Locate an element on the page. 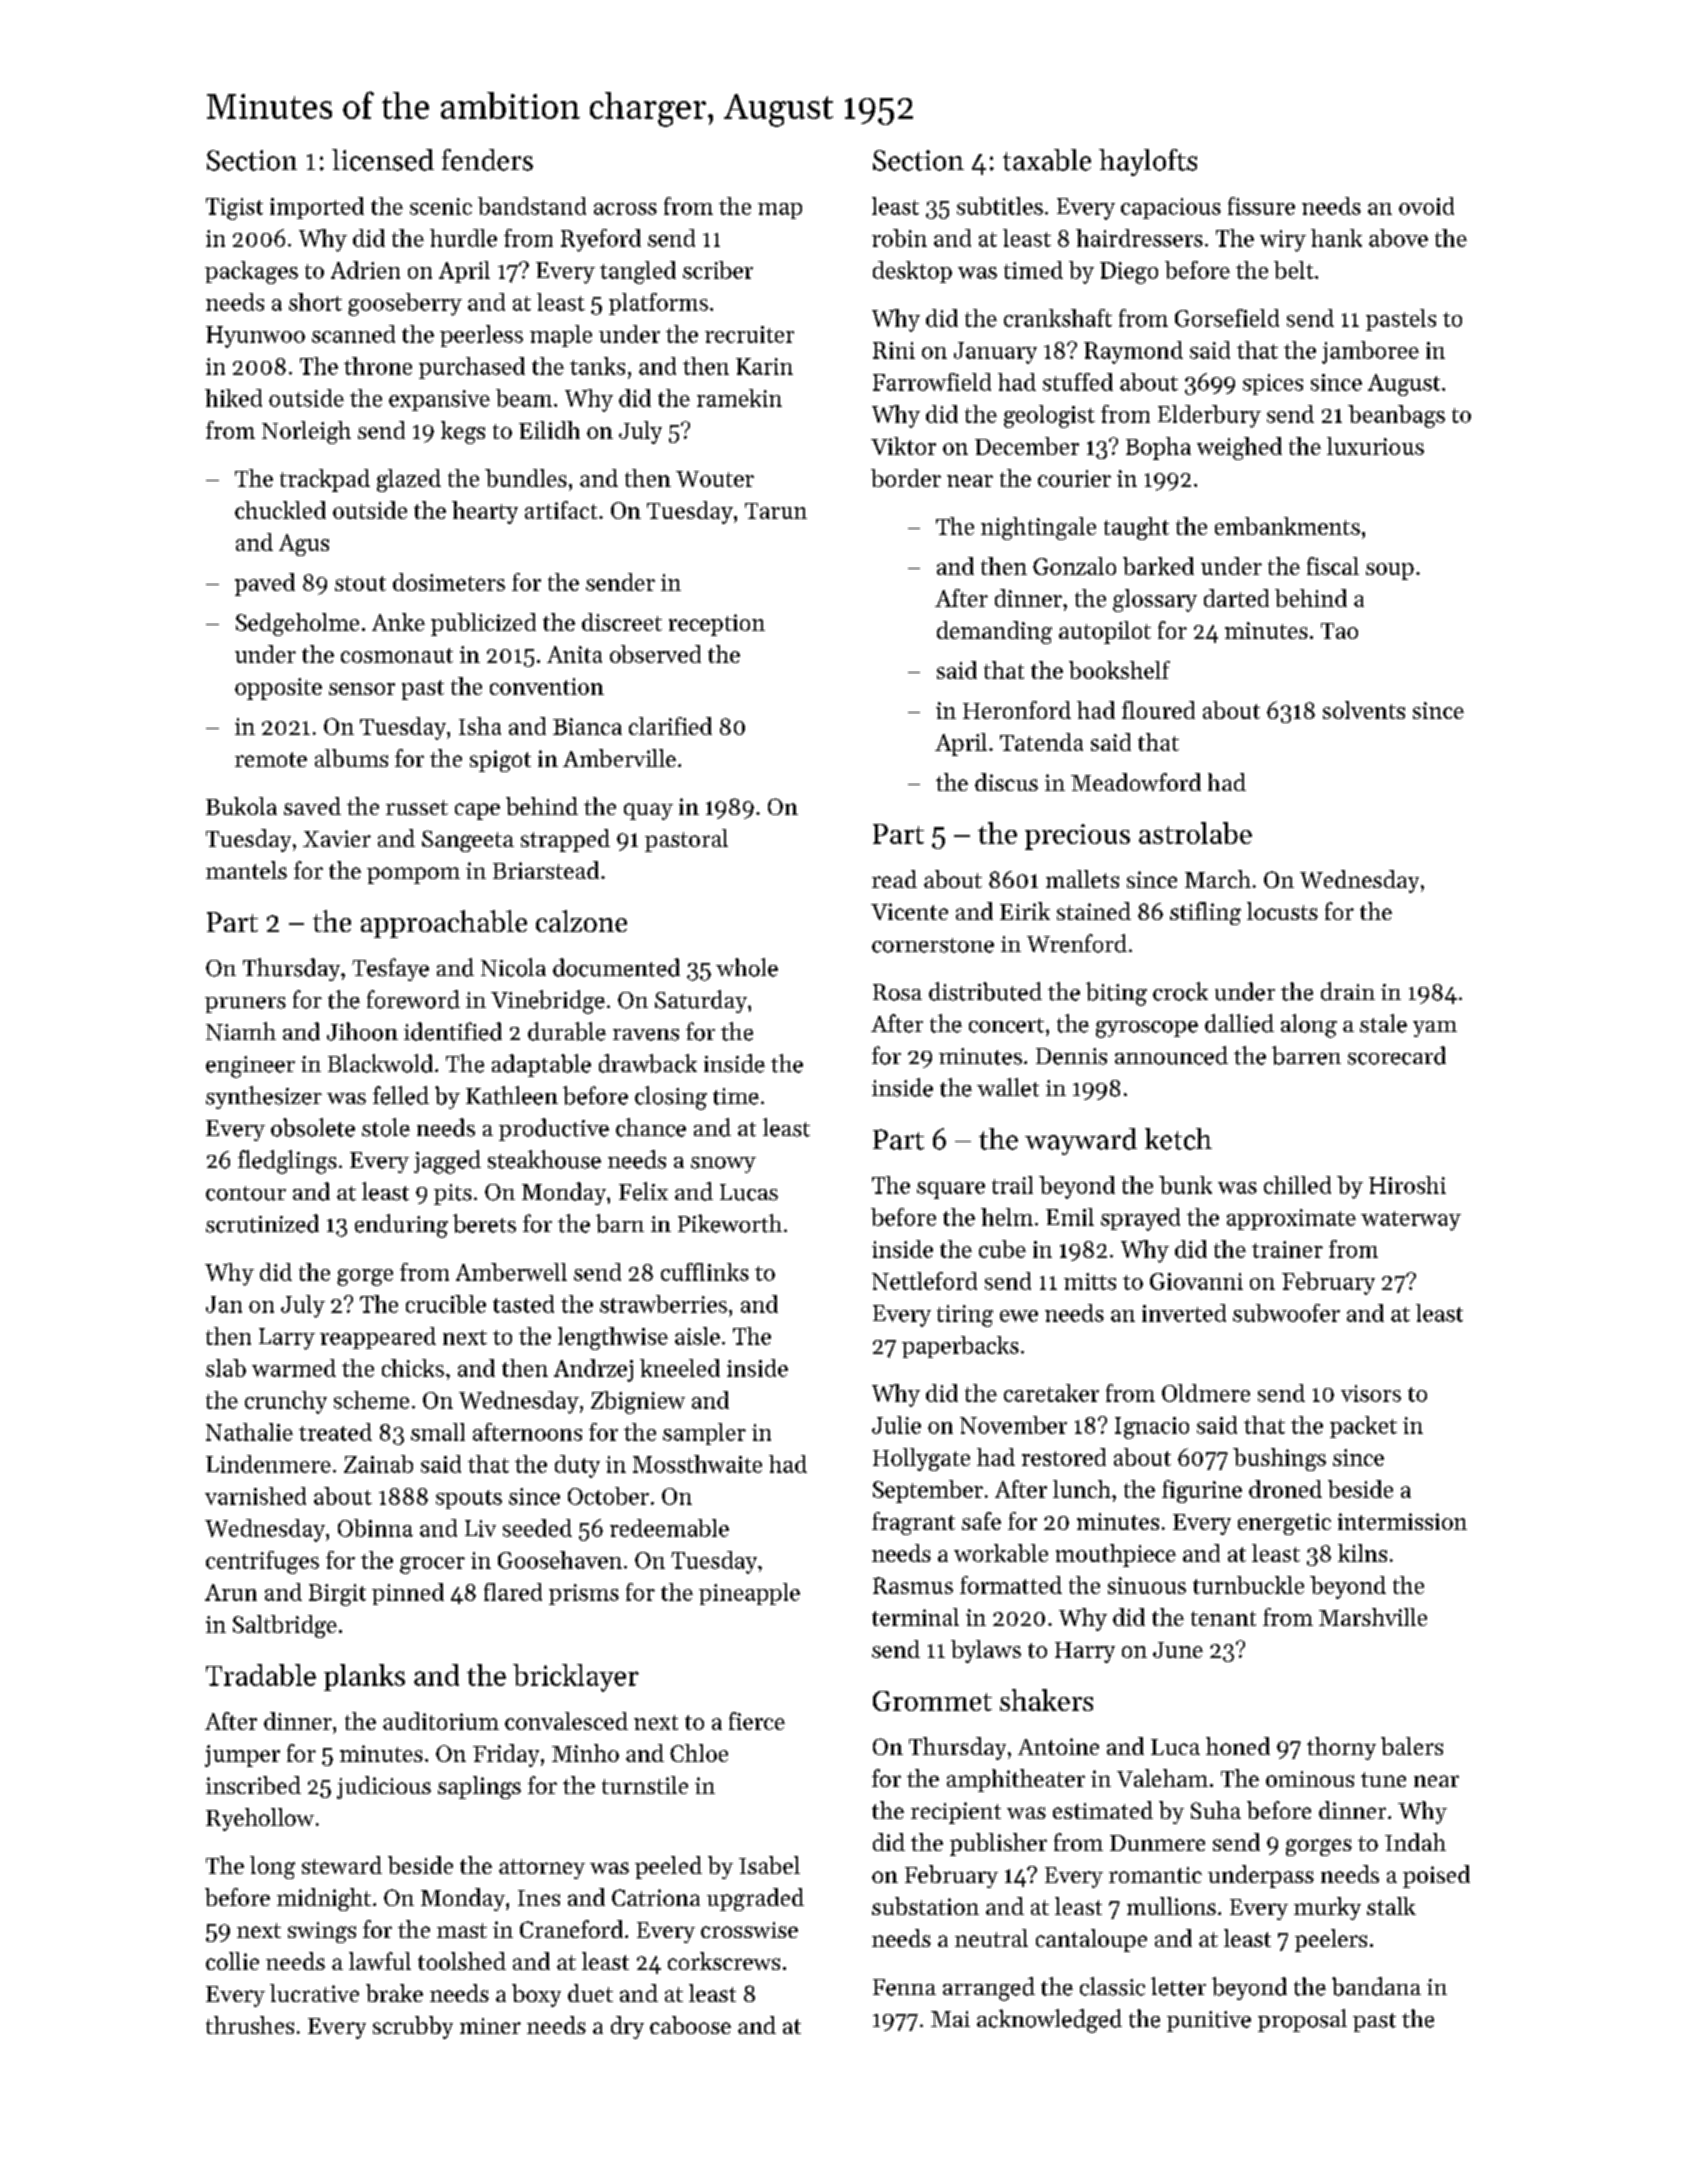 The width and height of the page is (1683, 2178). amphitheater is located at coordinates (1016, 1780).
